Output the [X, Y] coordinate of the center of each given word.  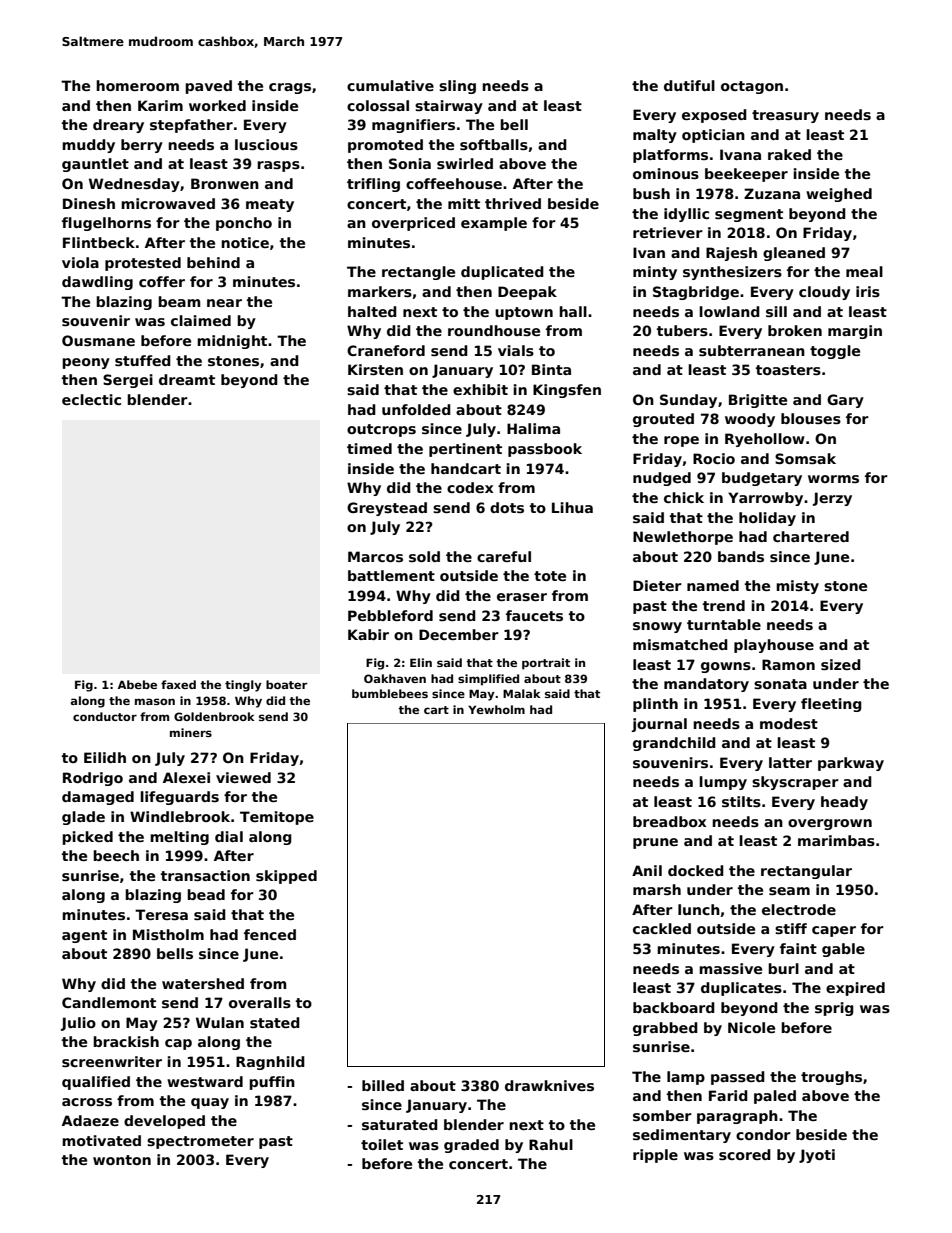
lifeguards [179, 798]
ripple [655, 1156]
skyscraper [795, 783]
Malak [522, 693]
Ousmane [98, 340]
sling [457, 87]
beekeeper [746, 175]
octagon [752, 87]
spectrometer [200, 1142]
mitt [464, 203]
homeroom [137, 85]
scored [745, 1154]
